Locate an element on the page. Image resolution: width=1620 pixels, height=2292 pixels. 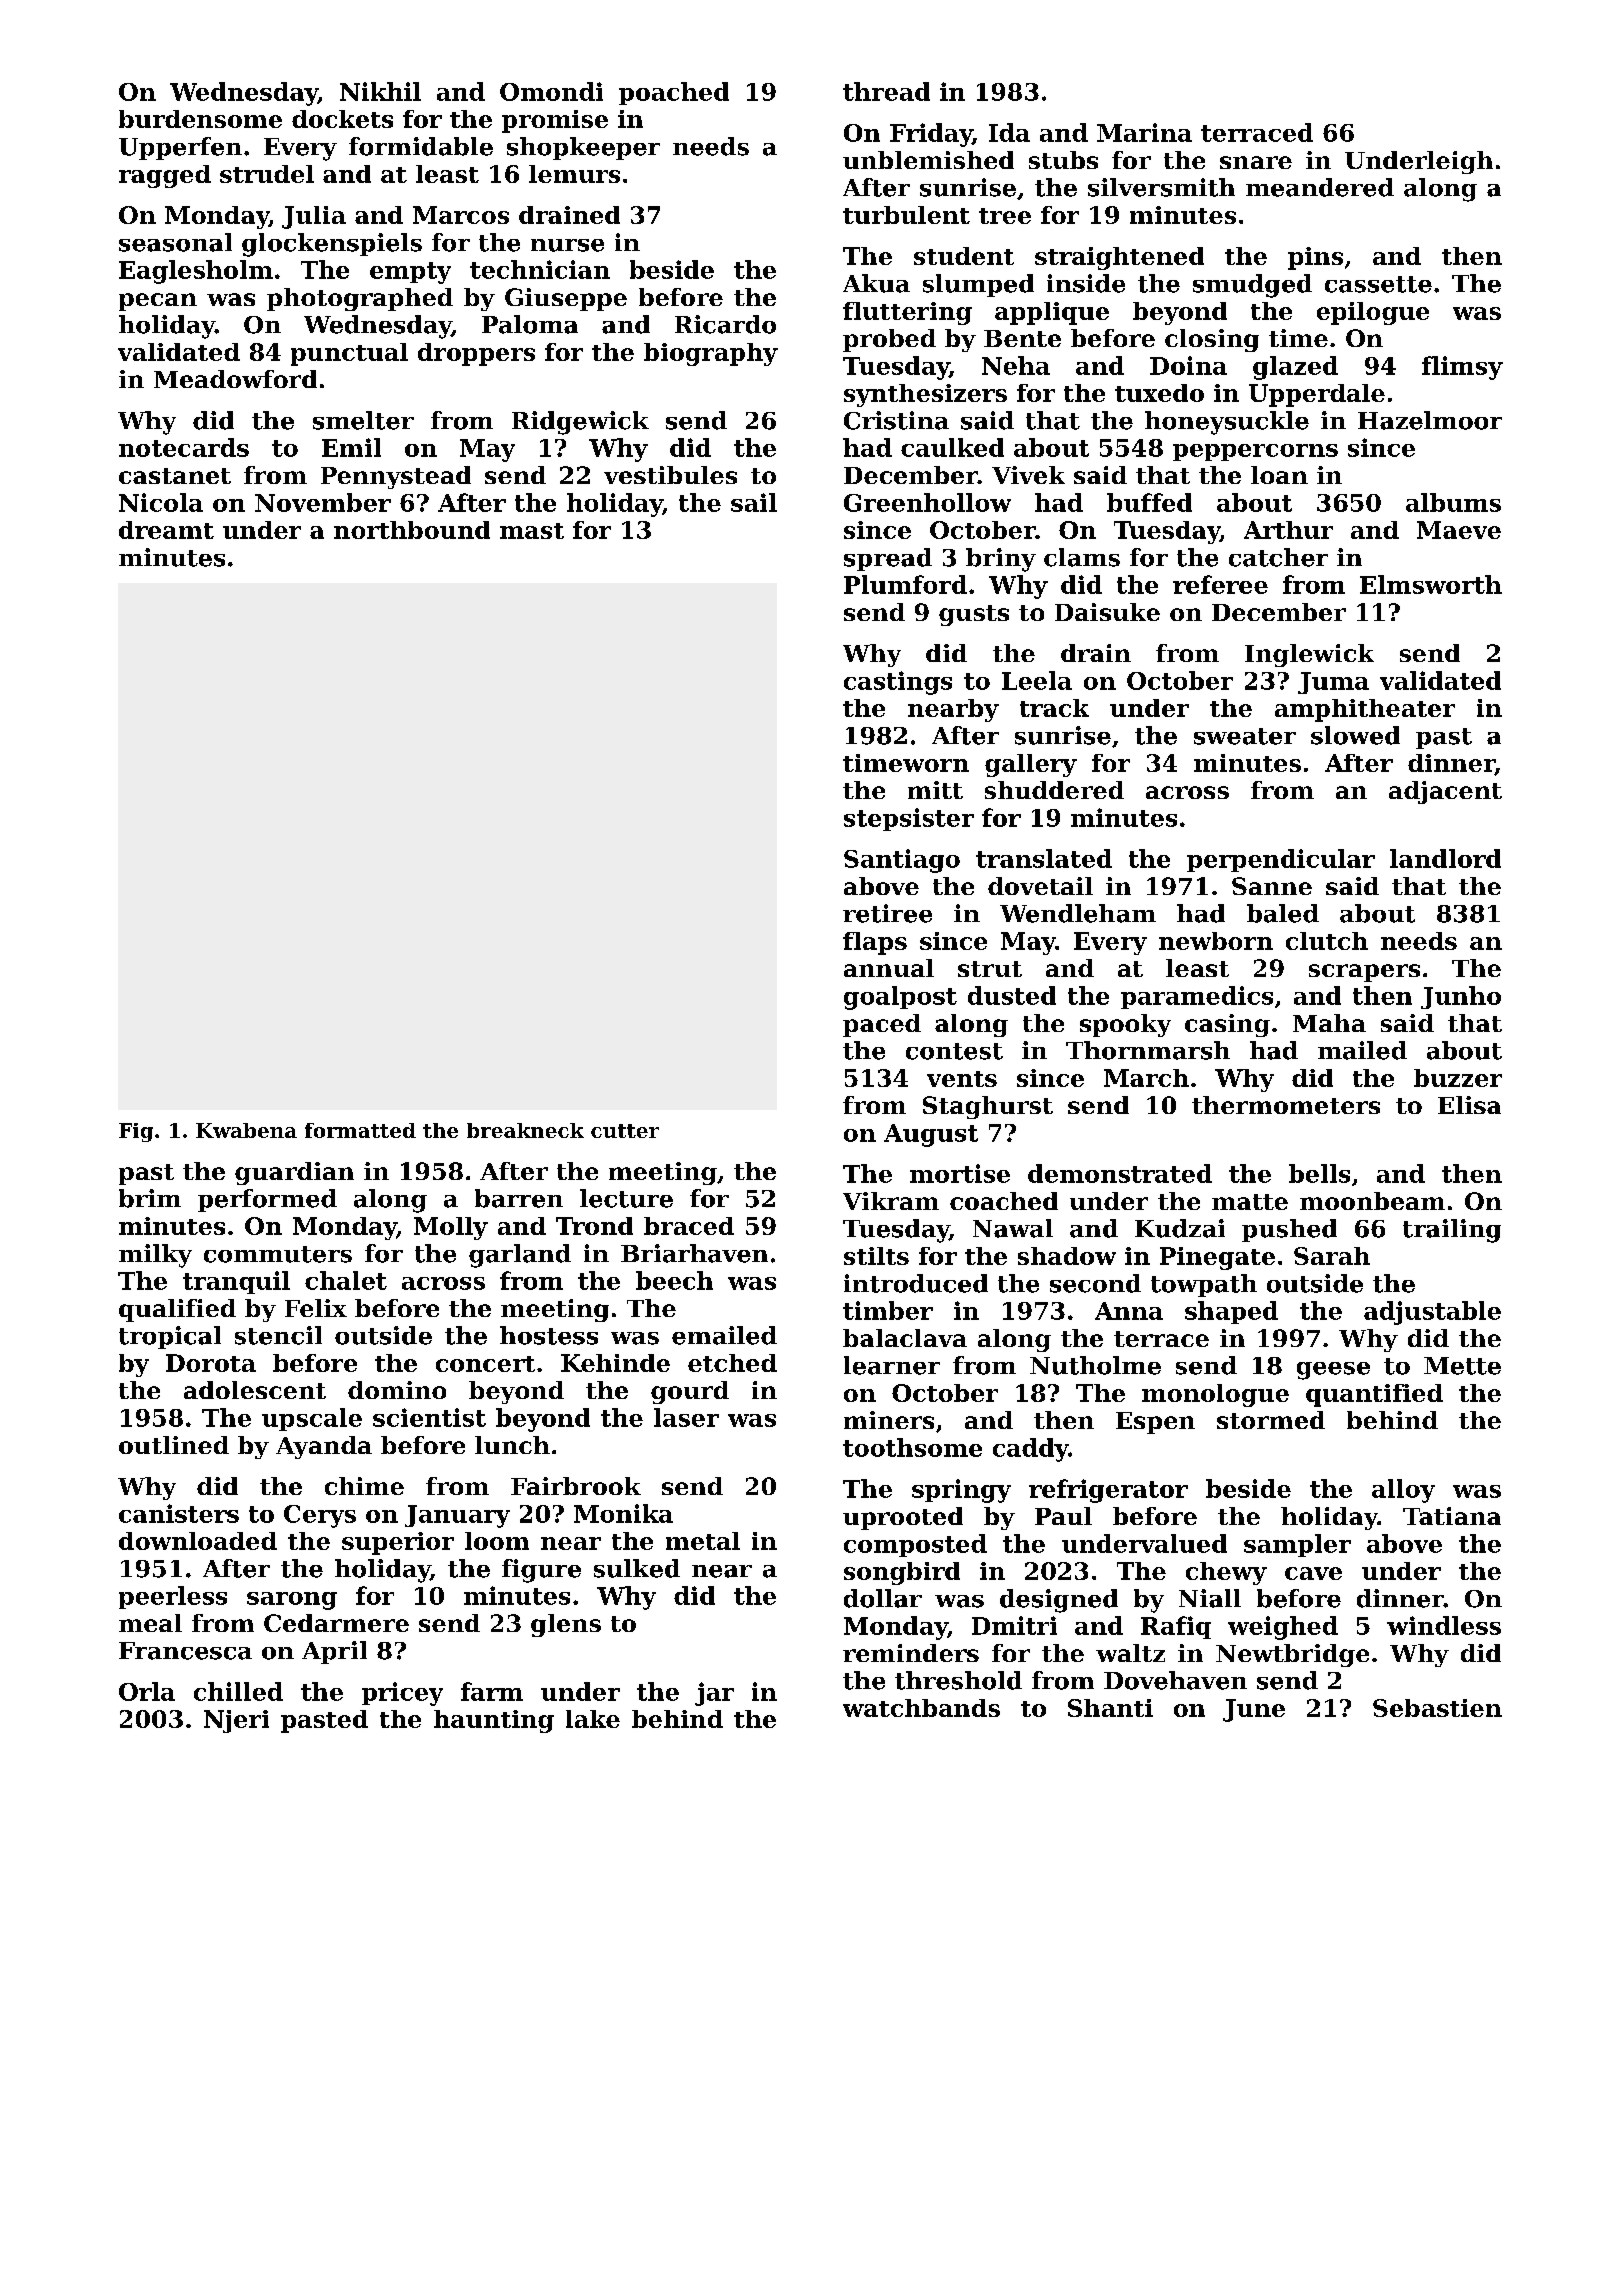
Julia is located at coordinates (314, 217).
